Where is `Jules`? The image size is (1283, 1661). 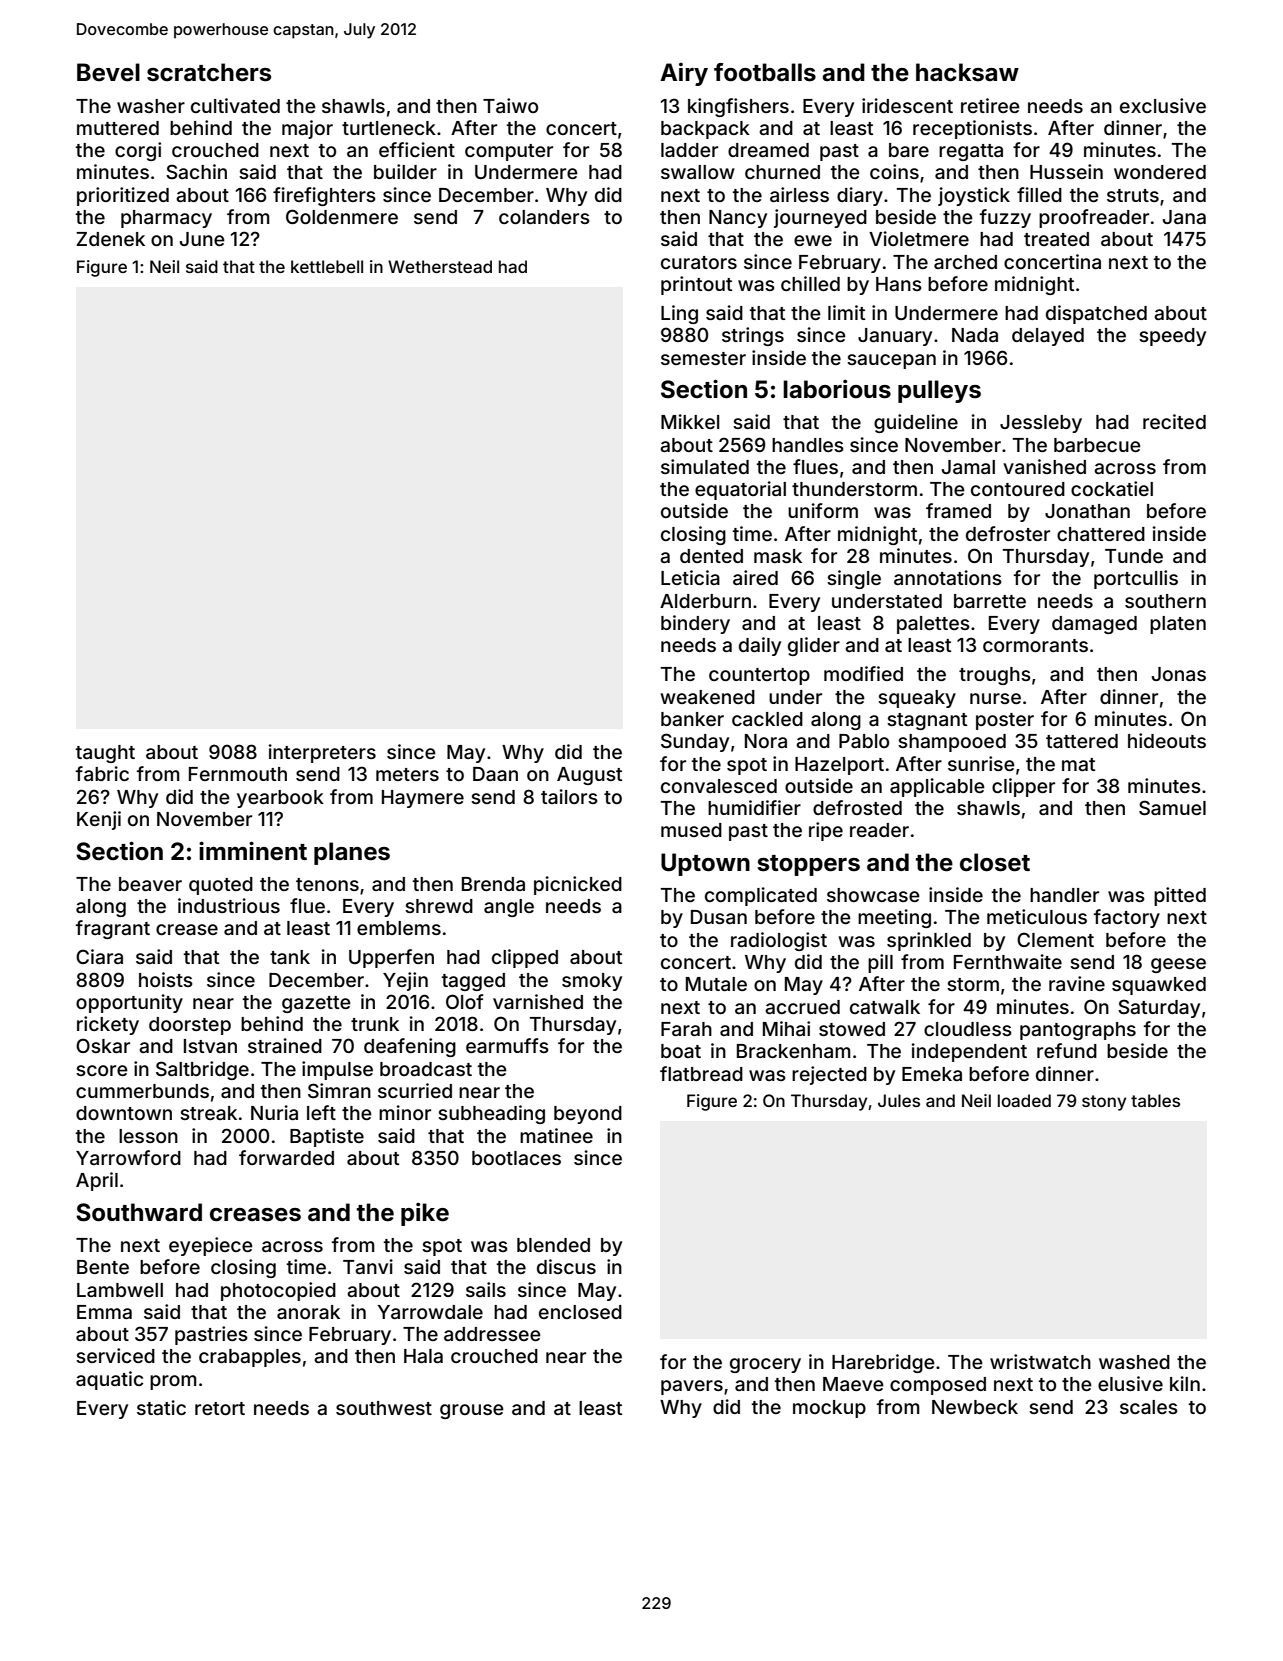 Jules is located at coordinates (899, 1100).
